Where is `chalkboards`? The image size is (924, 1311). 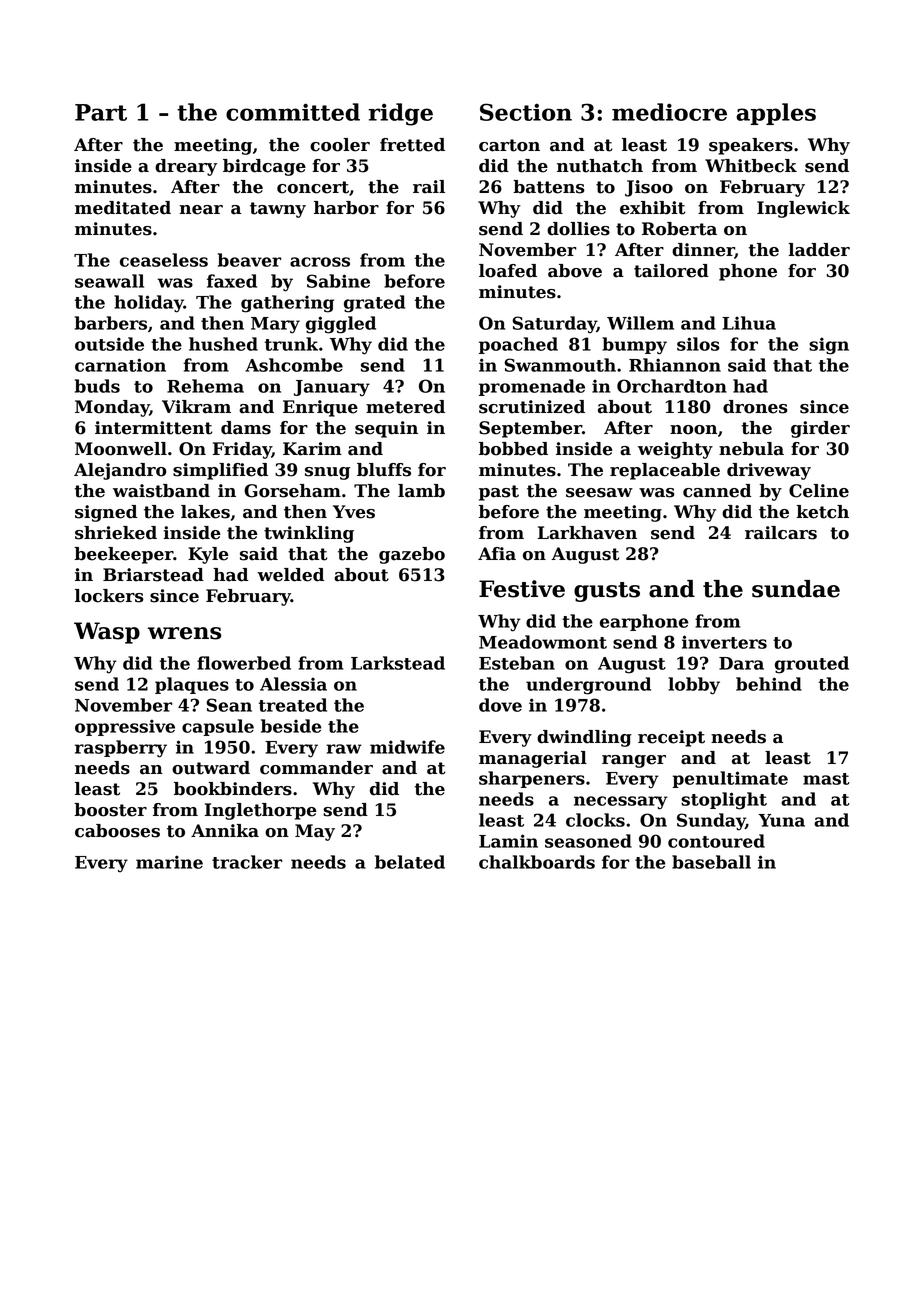
chalkboards is located at coordinates (537, 862).
